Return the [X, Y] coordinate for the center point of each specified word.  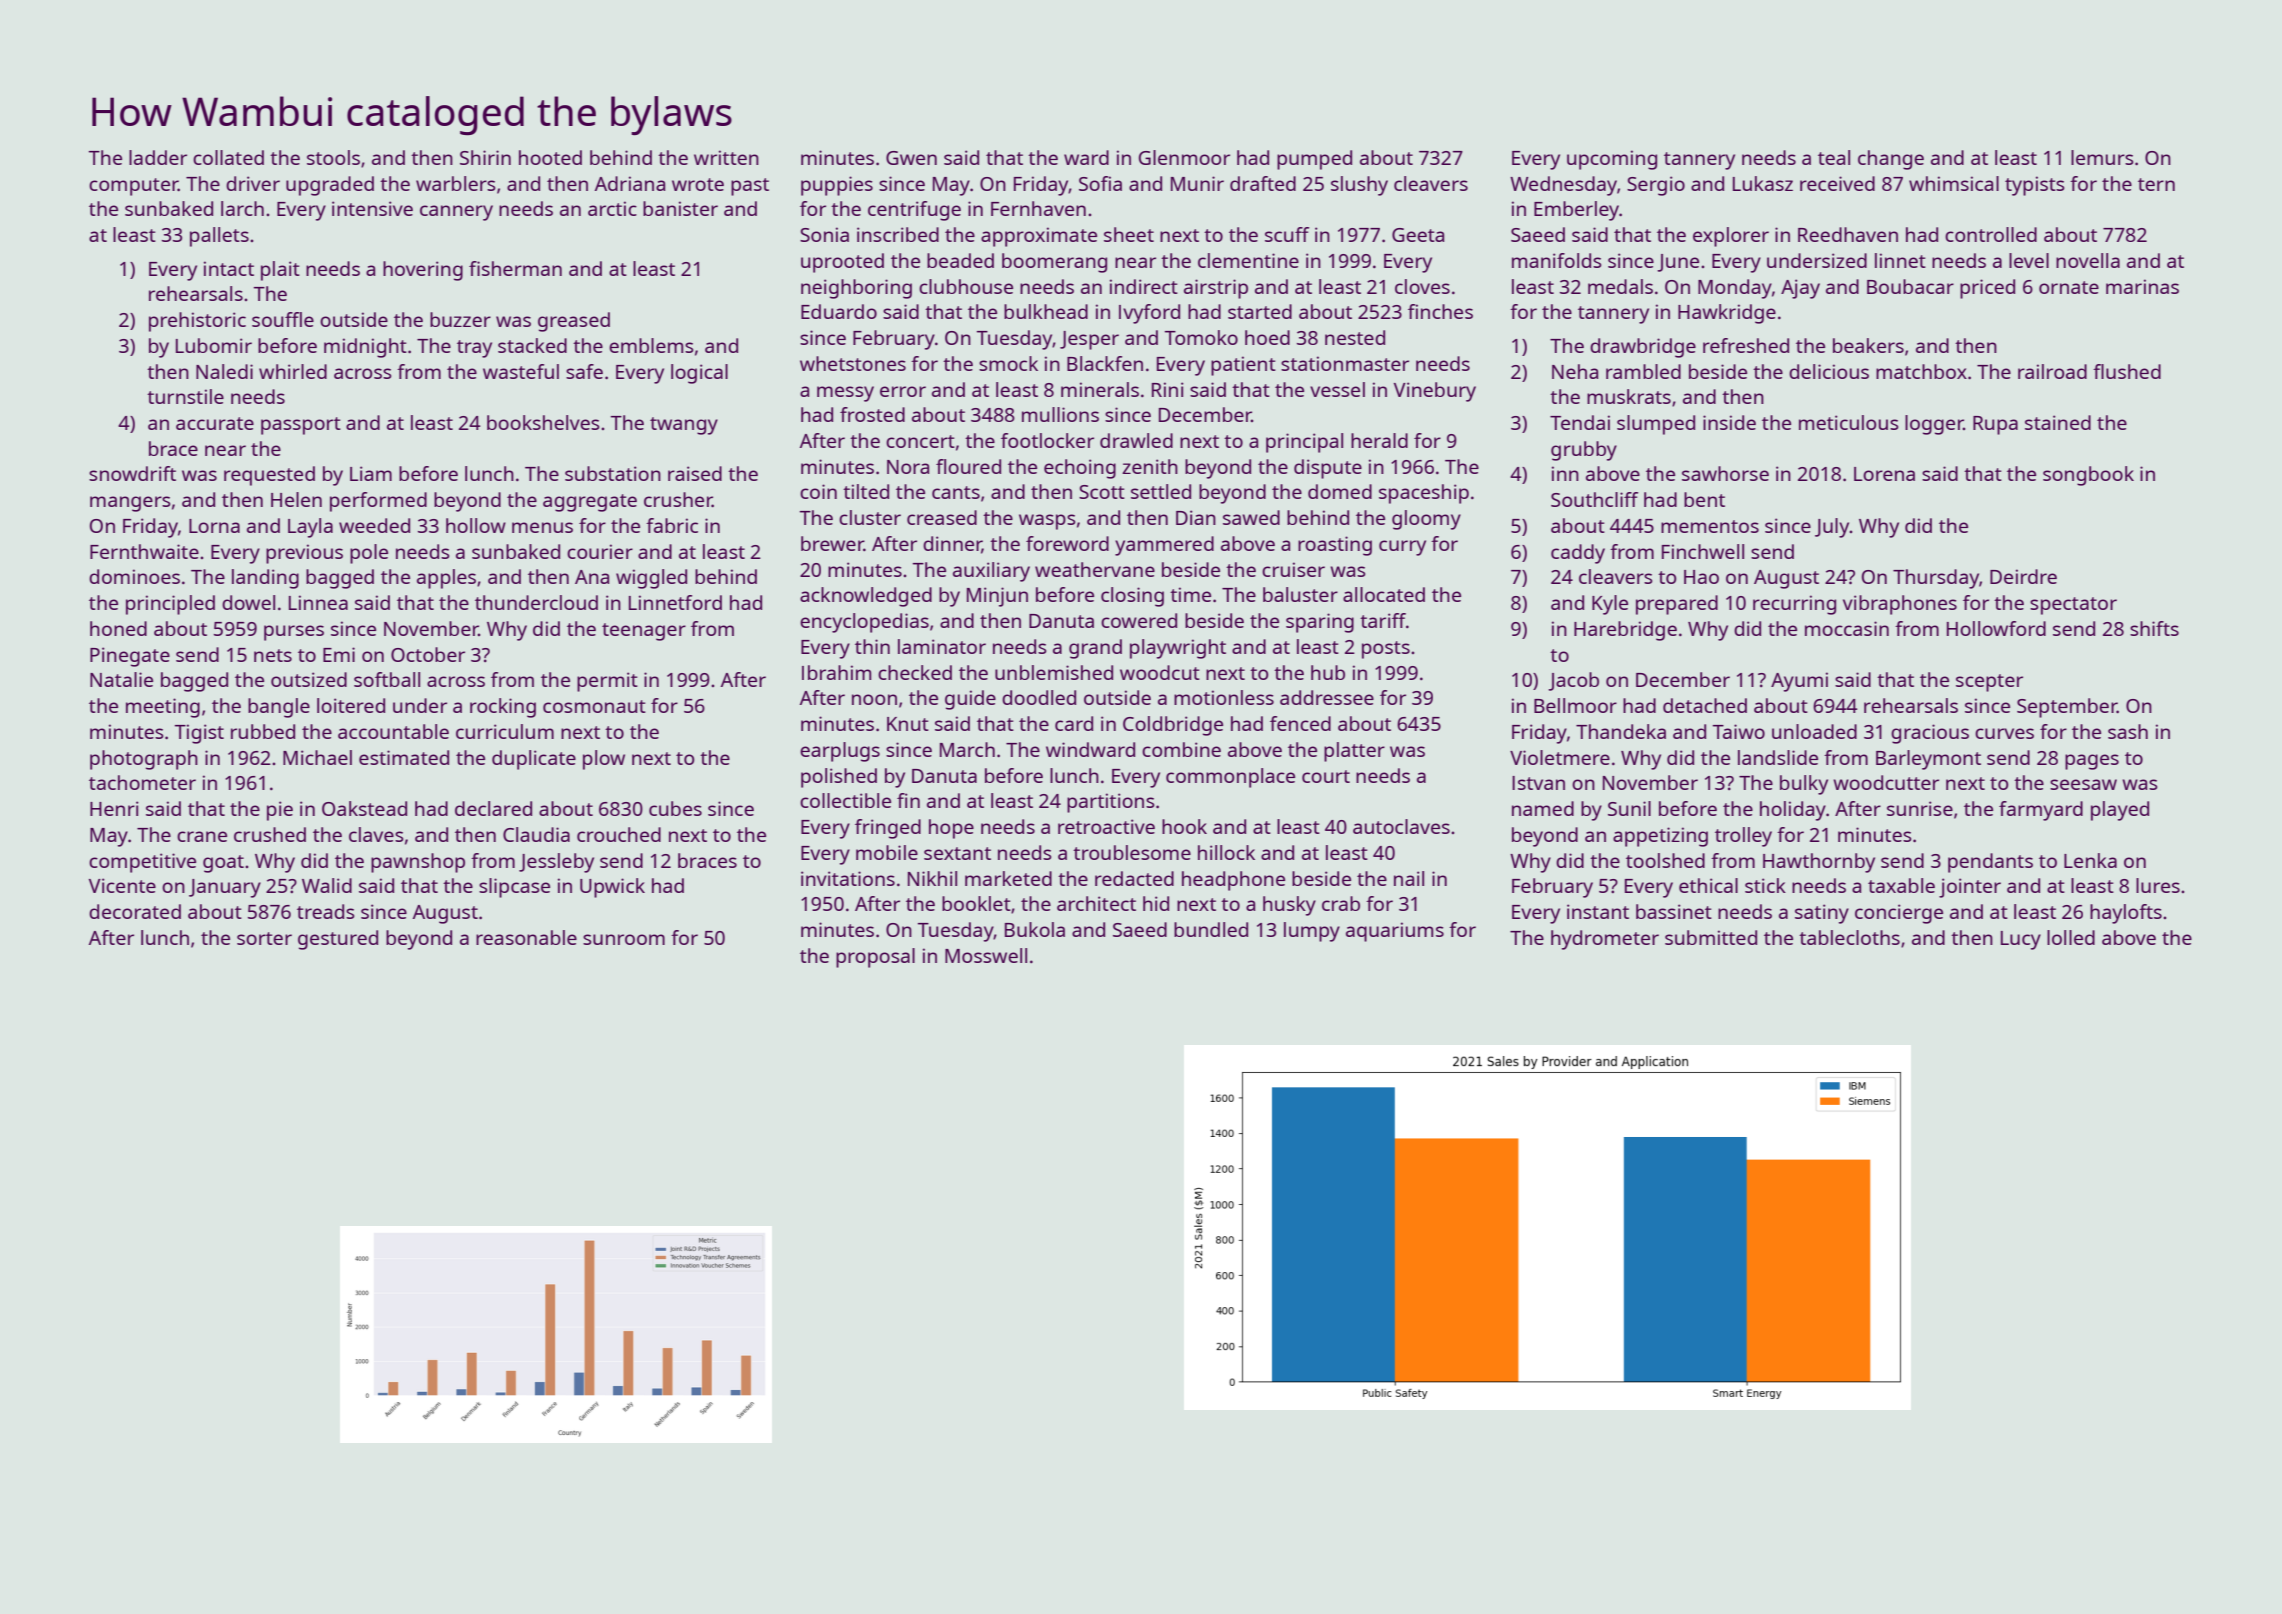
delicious [1829, 371]
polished [839, 778]
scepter [1989, 683]
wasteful [521, 371]
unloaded [1814, 731]
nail [1409, 878]
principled [170, 605]
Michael [317, 757]
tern [2156, 184]
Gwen [911, 158]
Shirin [485, 157]
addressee [1327, 697]
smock [1008, 363]
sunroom [624, 939]
